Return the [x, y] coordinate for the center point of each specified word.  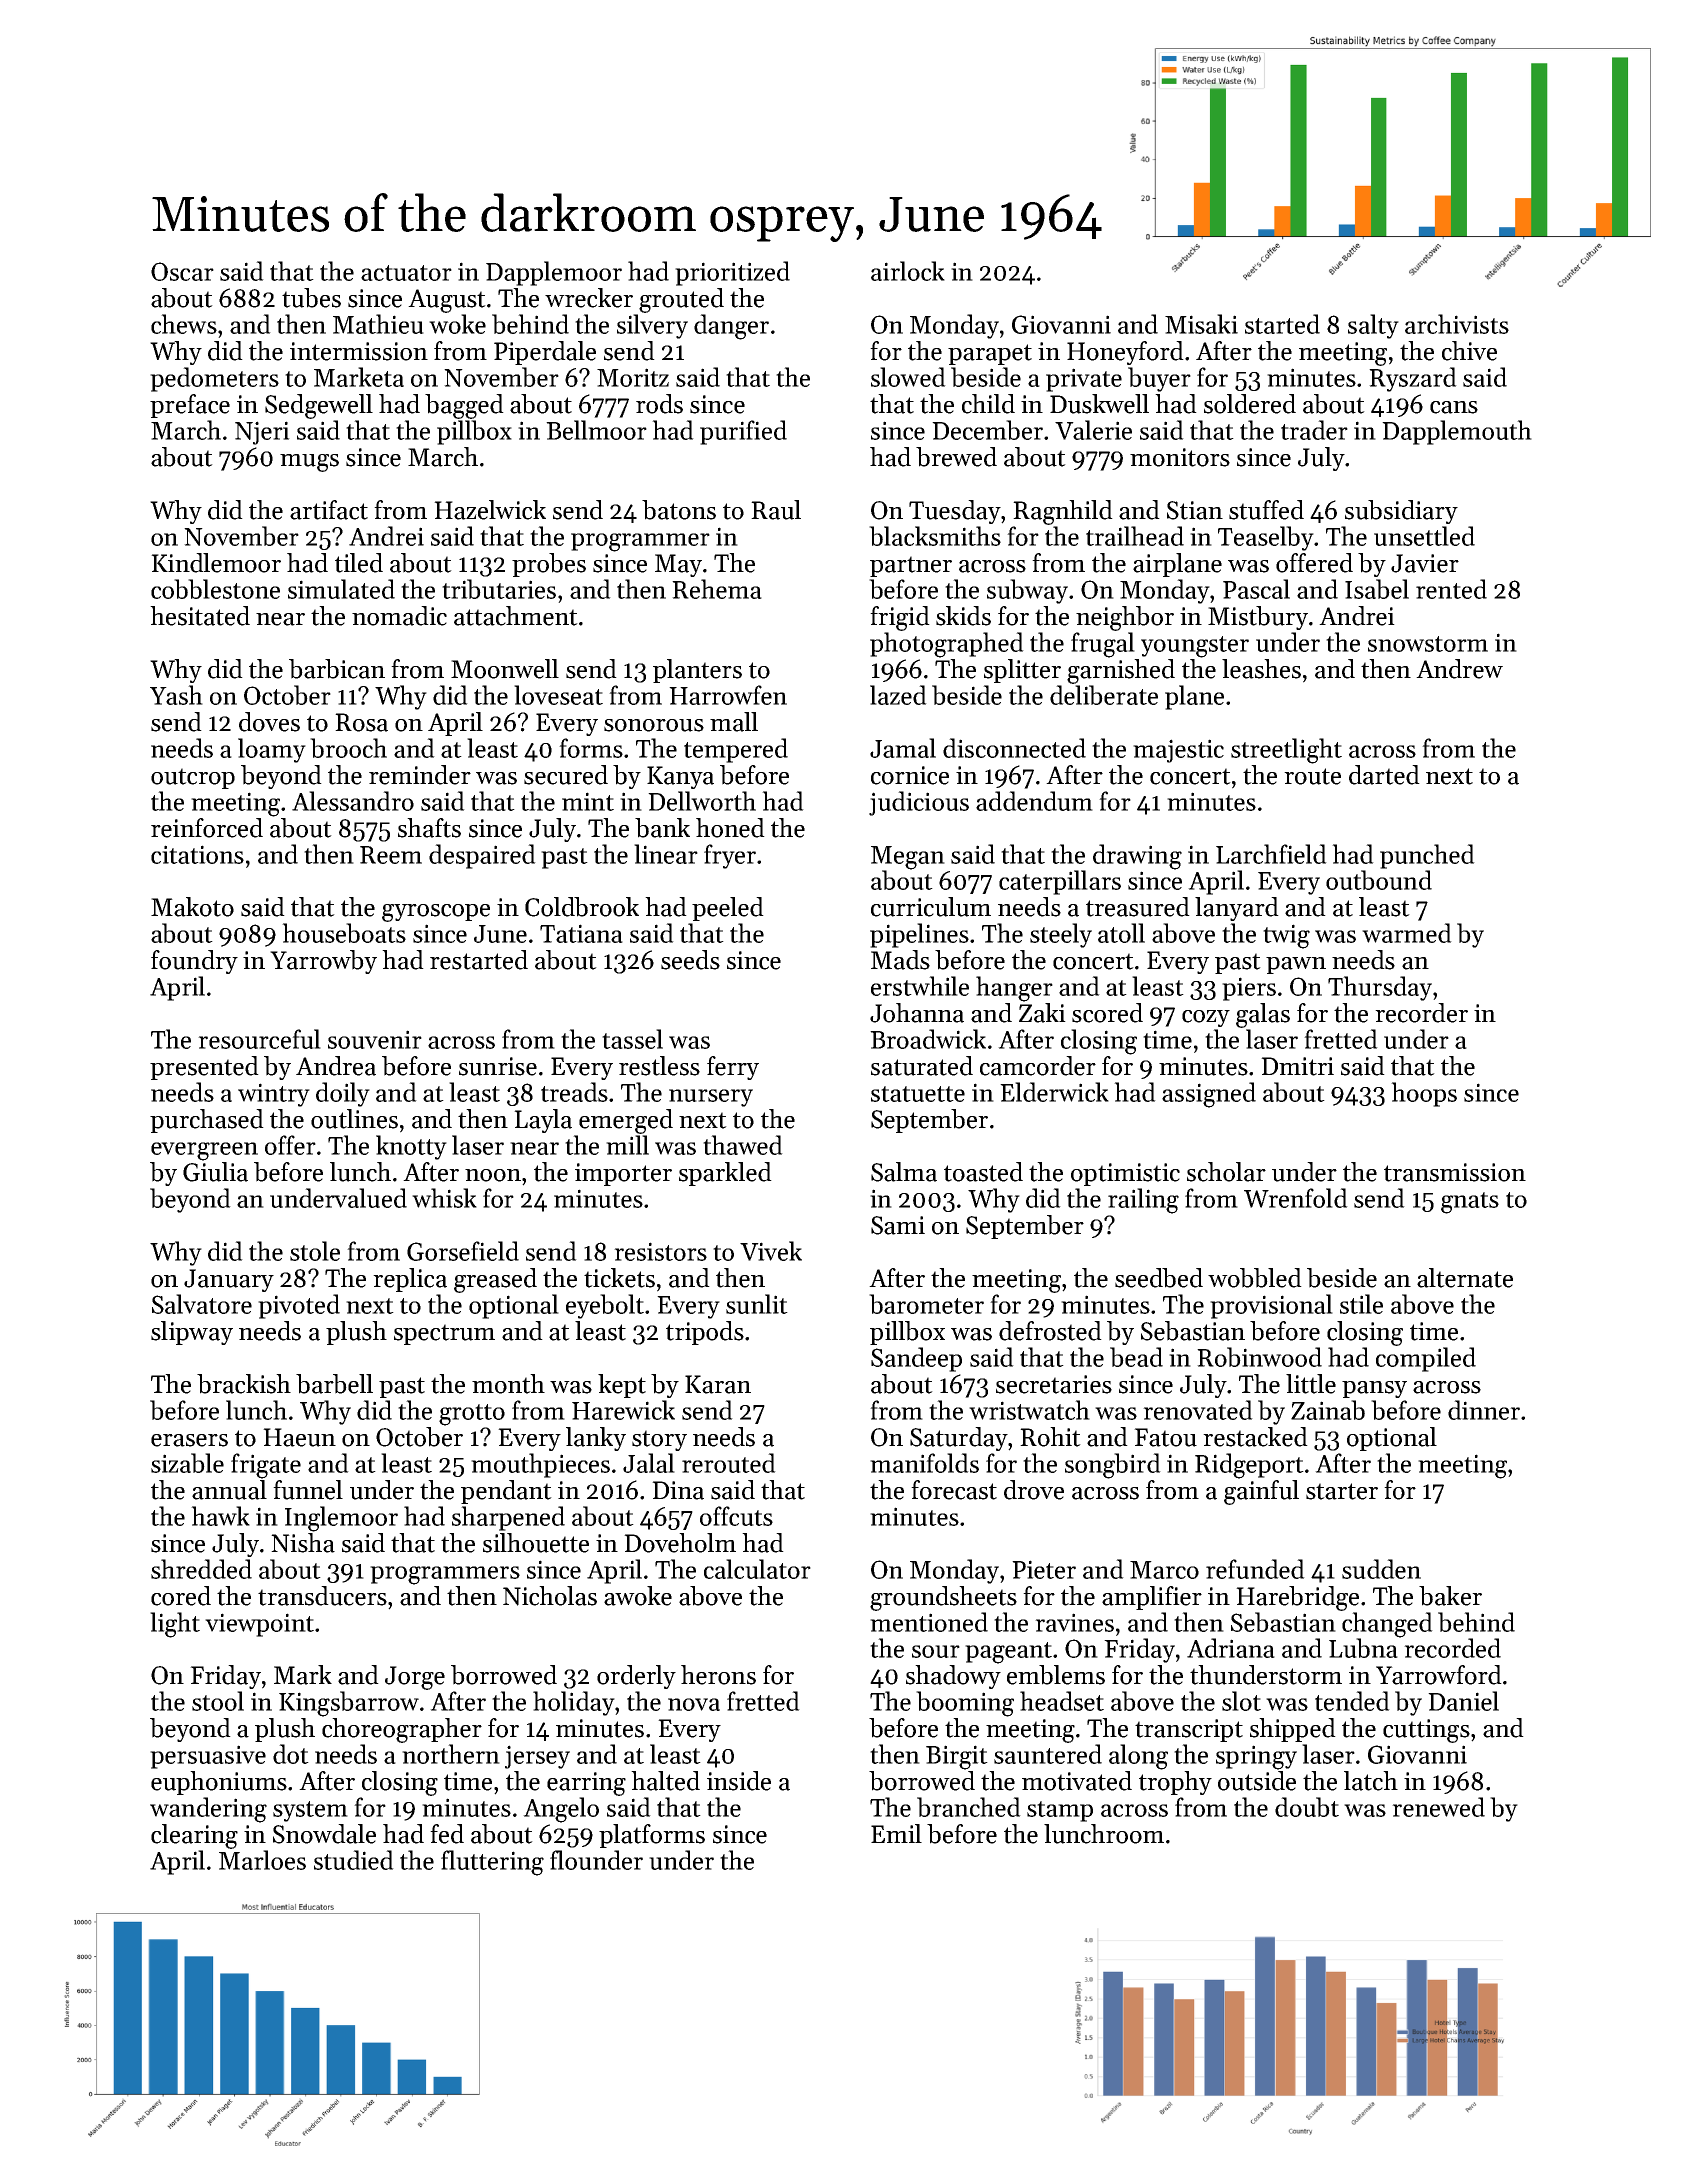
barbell [334, 1384]
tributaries [499, 589]
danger [731, 327]
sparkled [725, 1174]
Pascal [1256, 589]
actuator [406, 273]
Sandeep [916, 1359]
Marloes [262, 1860]
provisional [1271, 1306]
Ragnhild [1063, 512]
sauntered [1048, 1754]
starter [1342, 1491]
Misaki [1201, 324]
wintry [274, 1095]
